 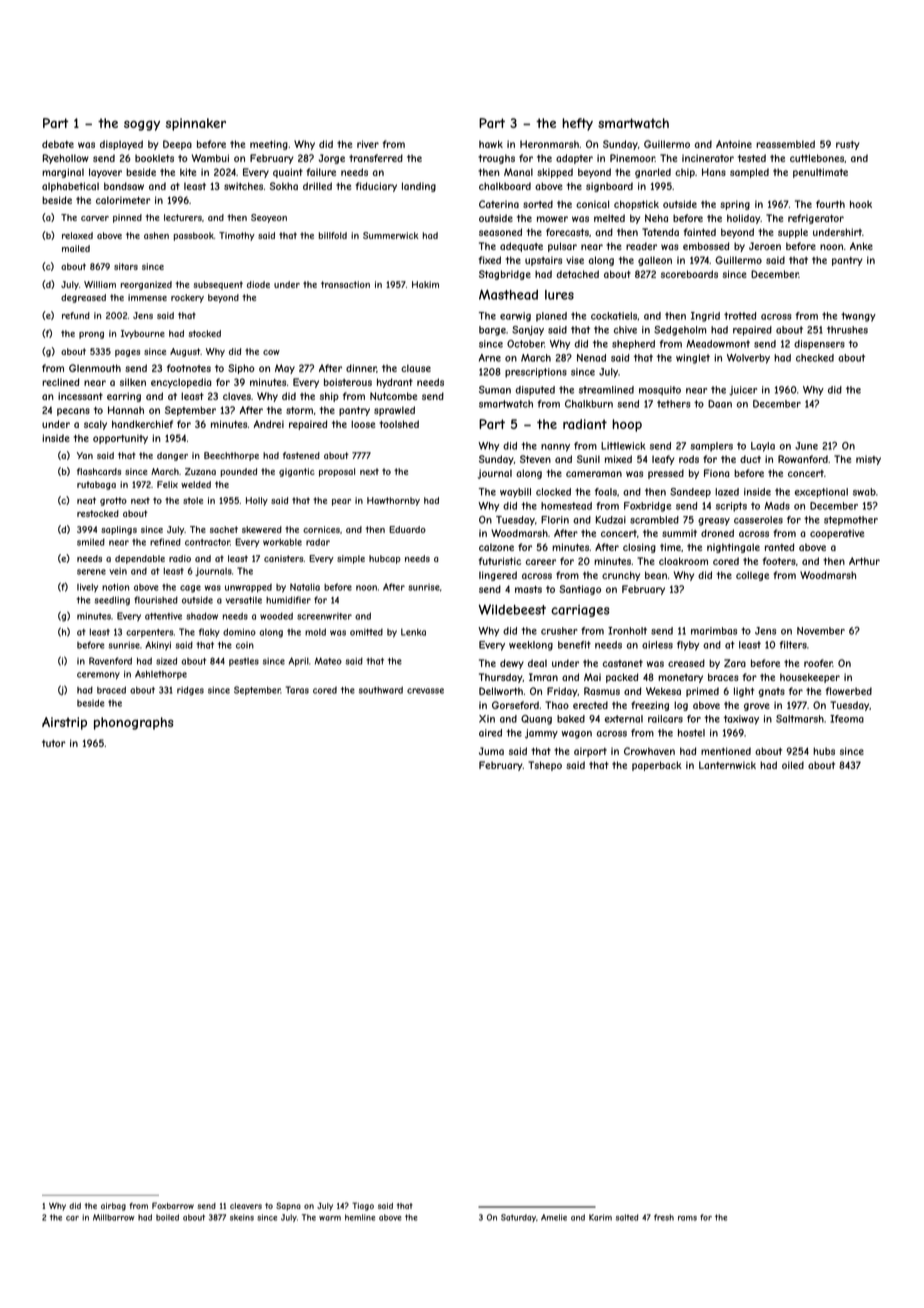 What do you see at coordinates (328, 661) in the screenshot?
I see `Mateo` at bounding box center [328, 661].
